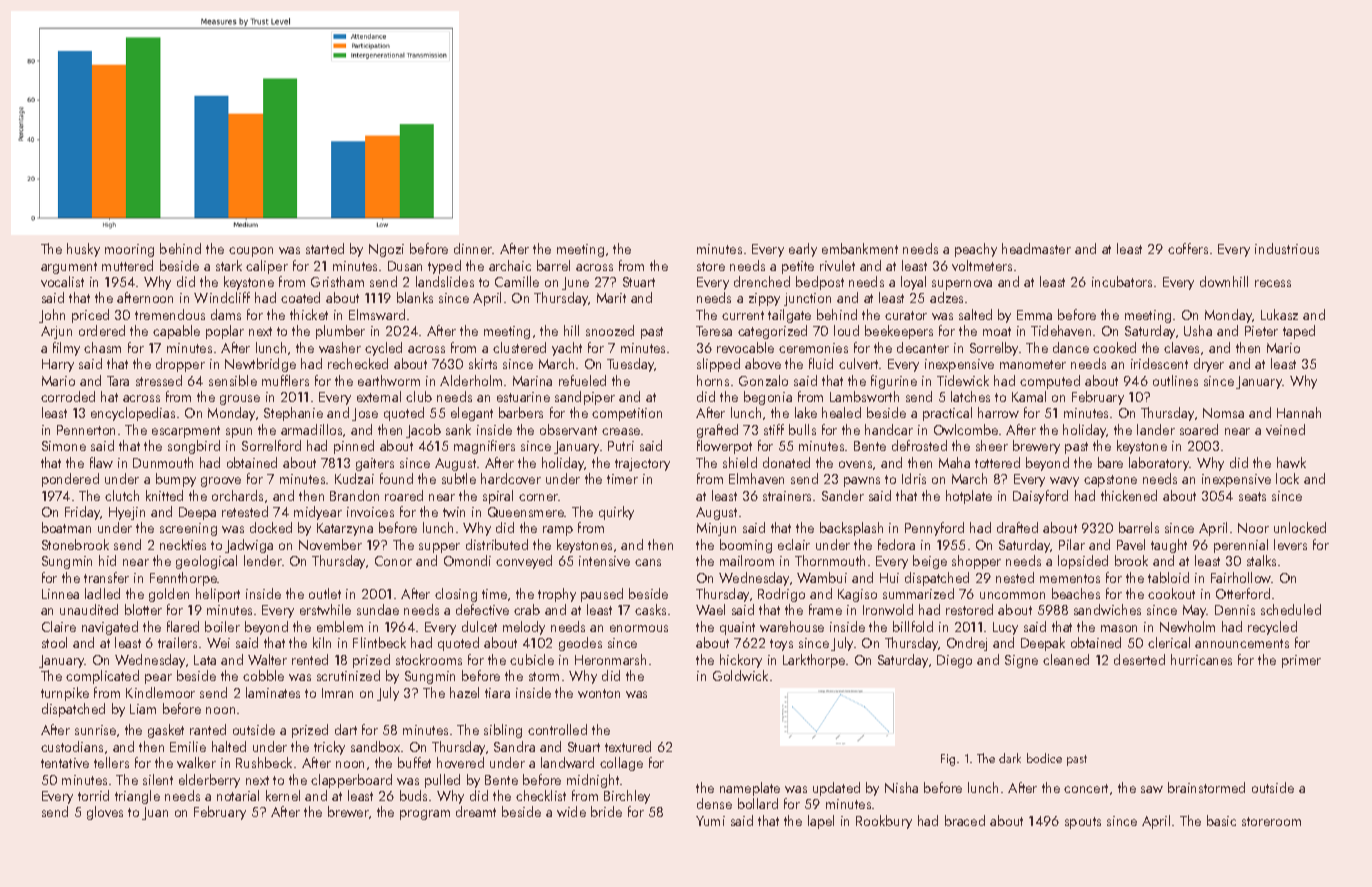 The height and width of the page is (887, 1372). What do you see at coordinates (1261, 560) in the page?
I see `stalks` at bounding box center [1261, 560].
